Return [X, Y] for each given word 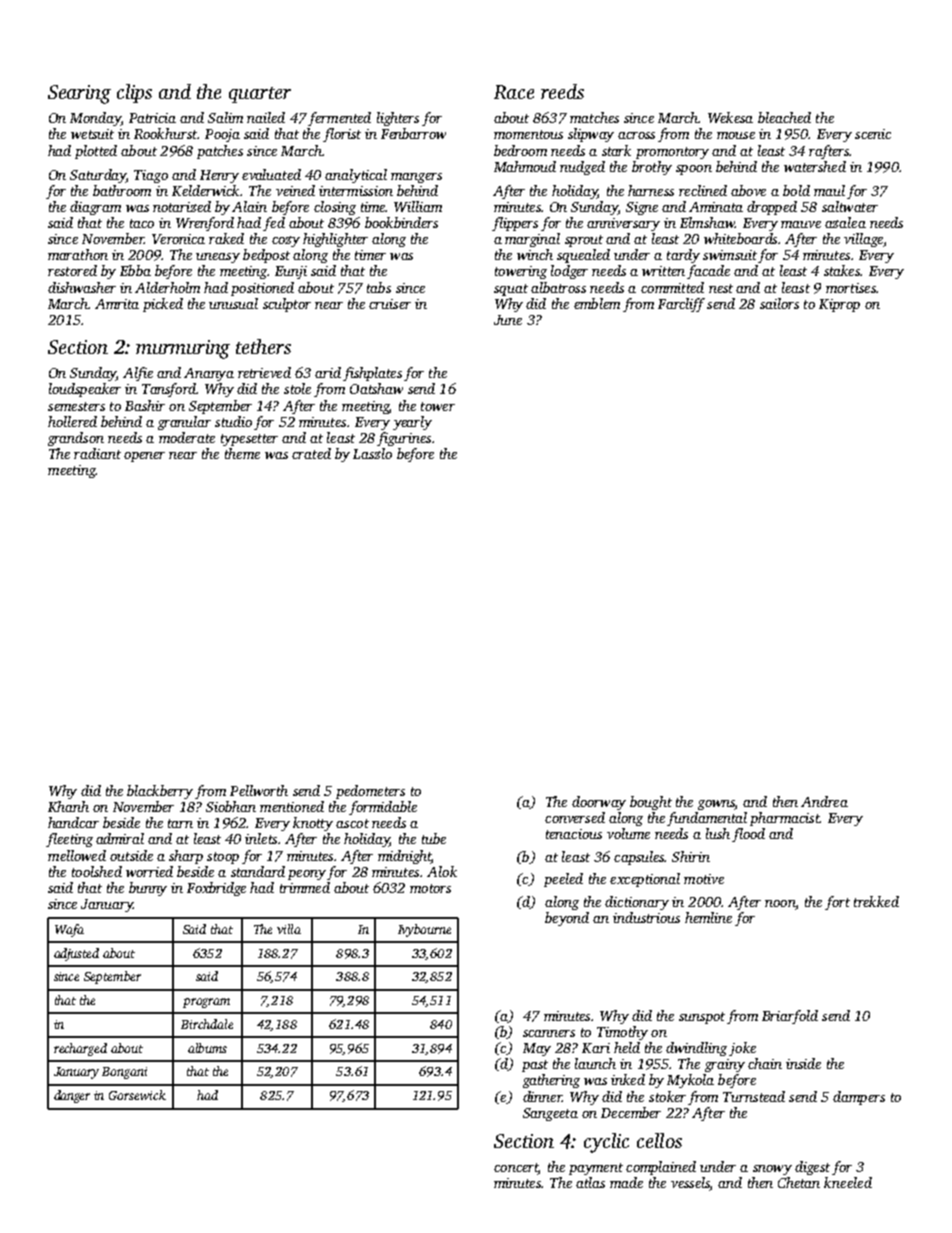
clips [134, 93]
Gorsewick [137, 1095]
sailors [779, 303]
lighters [398, 119]
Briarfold [790, 1017]
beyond [567, 919]
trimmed [305, 887]
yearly [412, 423]
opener [144, 457]
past [535, 1066]
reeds [562, 91]
